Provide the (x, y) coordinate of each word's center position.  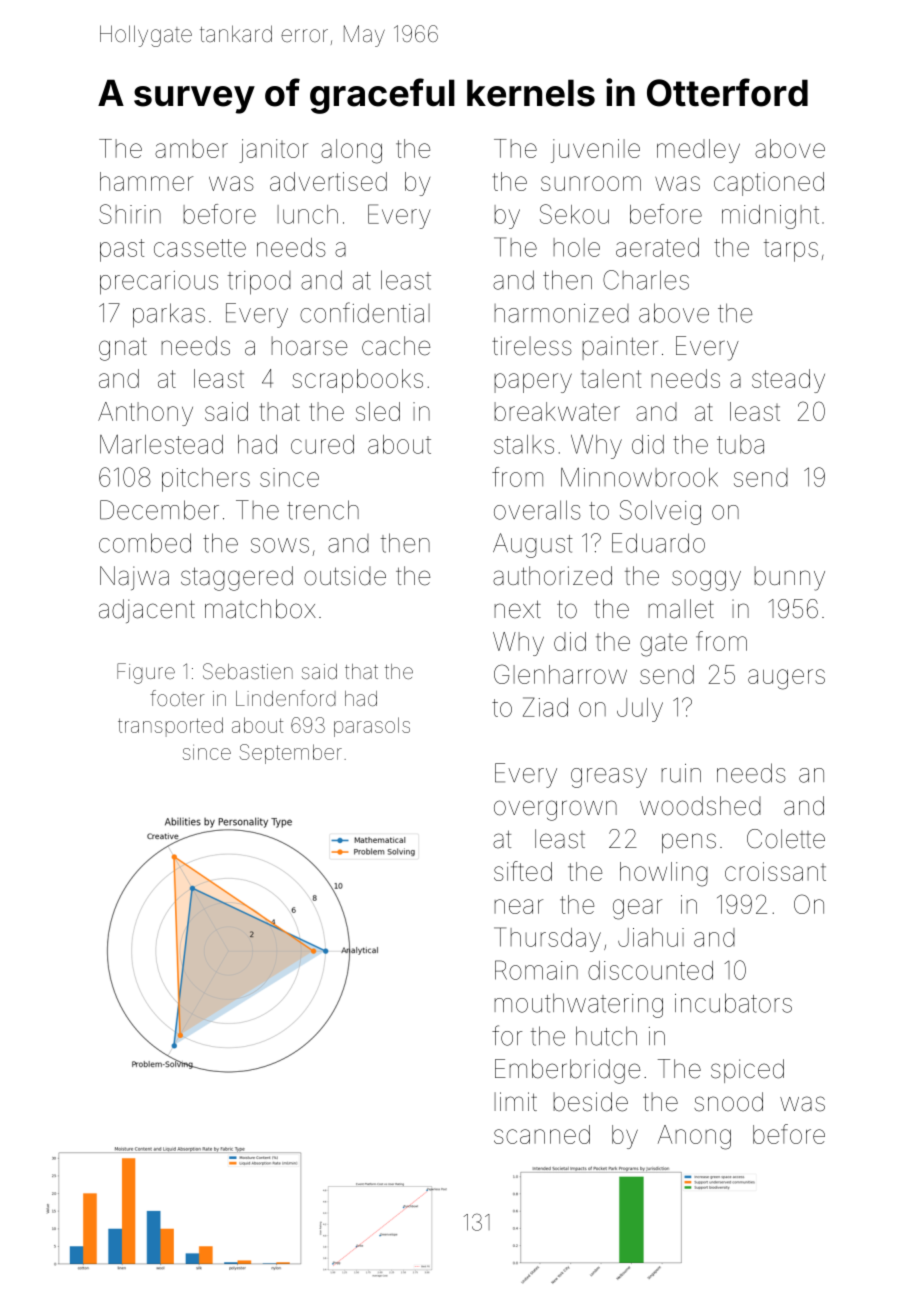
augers (786, 679)
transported (170, 727)
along (351, 151)
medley (698, 151)
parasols (372, 727)
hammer (146, 181)
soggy (706, 580)
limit (515, 1101)
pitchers (206, 480)
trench (323, 510)
